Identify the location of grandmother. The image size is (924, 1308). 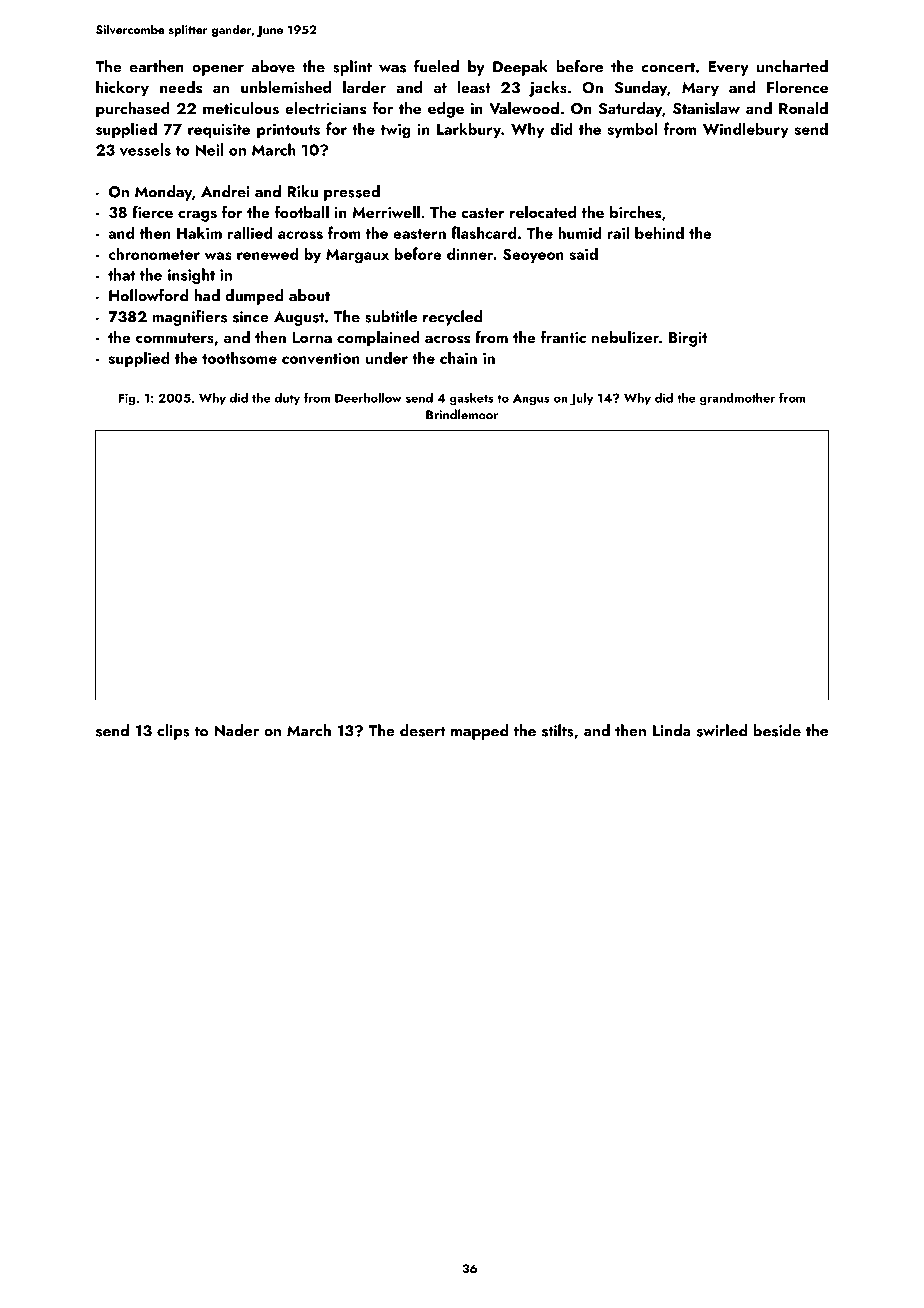
(737, 398).
